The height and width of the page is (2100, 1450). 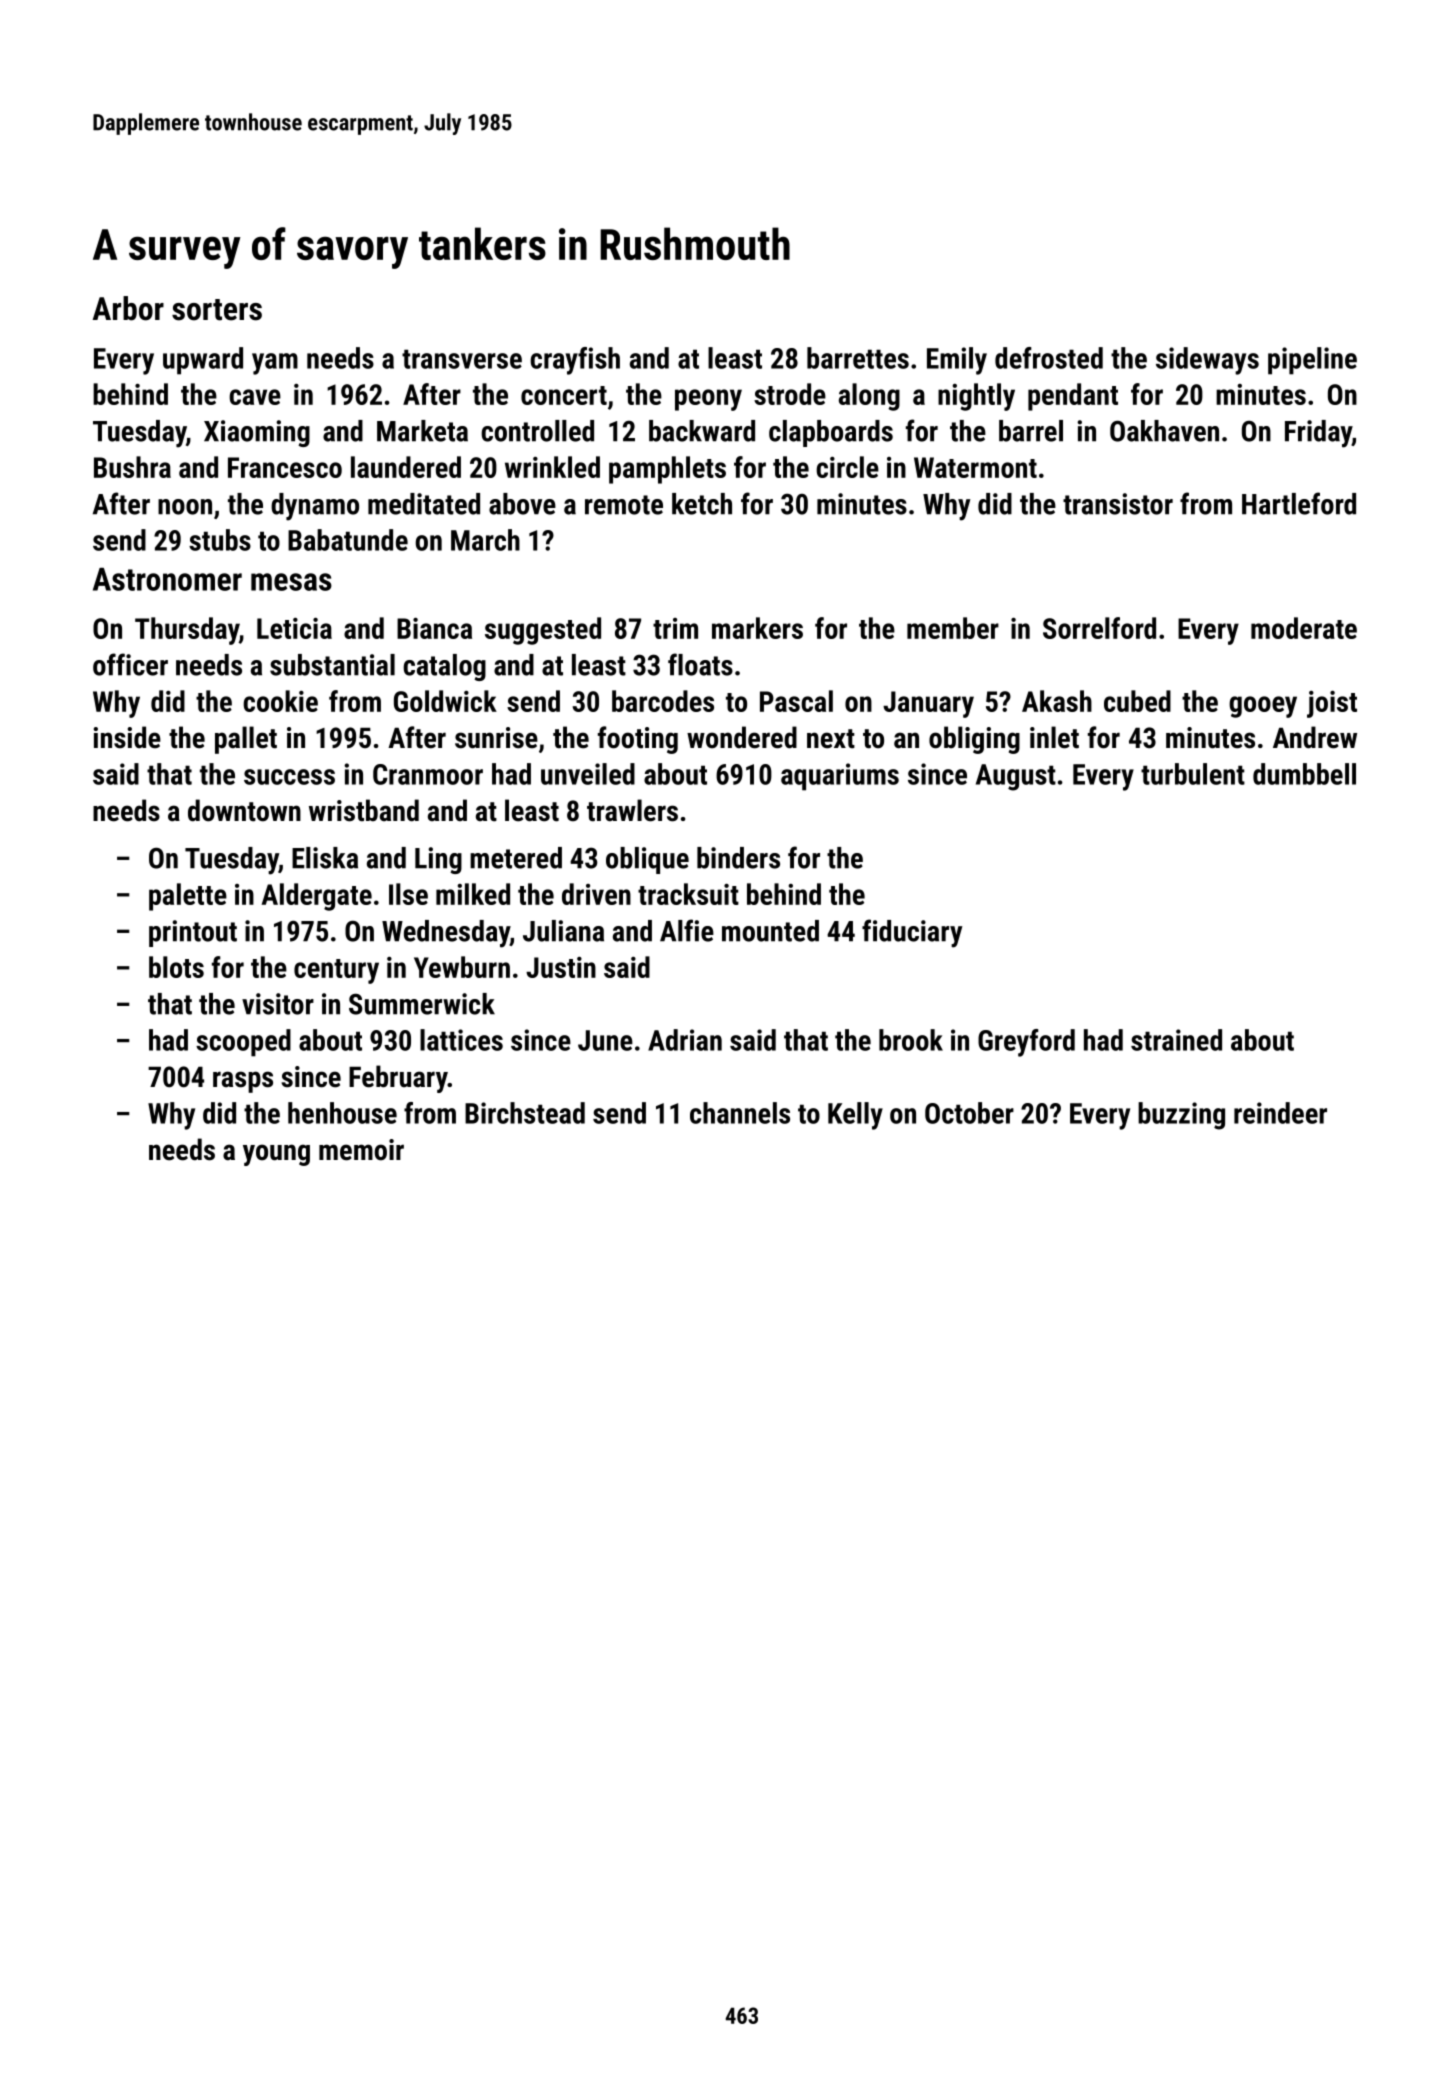 I want to click on noon, so click(x=185, y=507).
